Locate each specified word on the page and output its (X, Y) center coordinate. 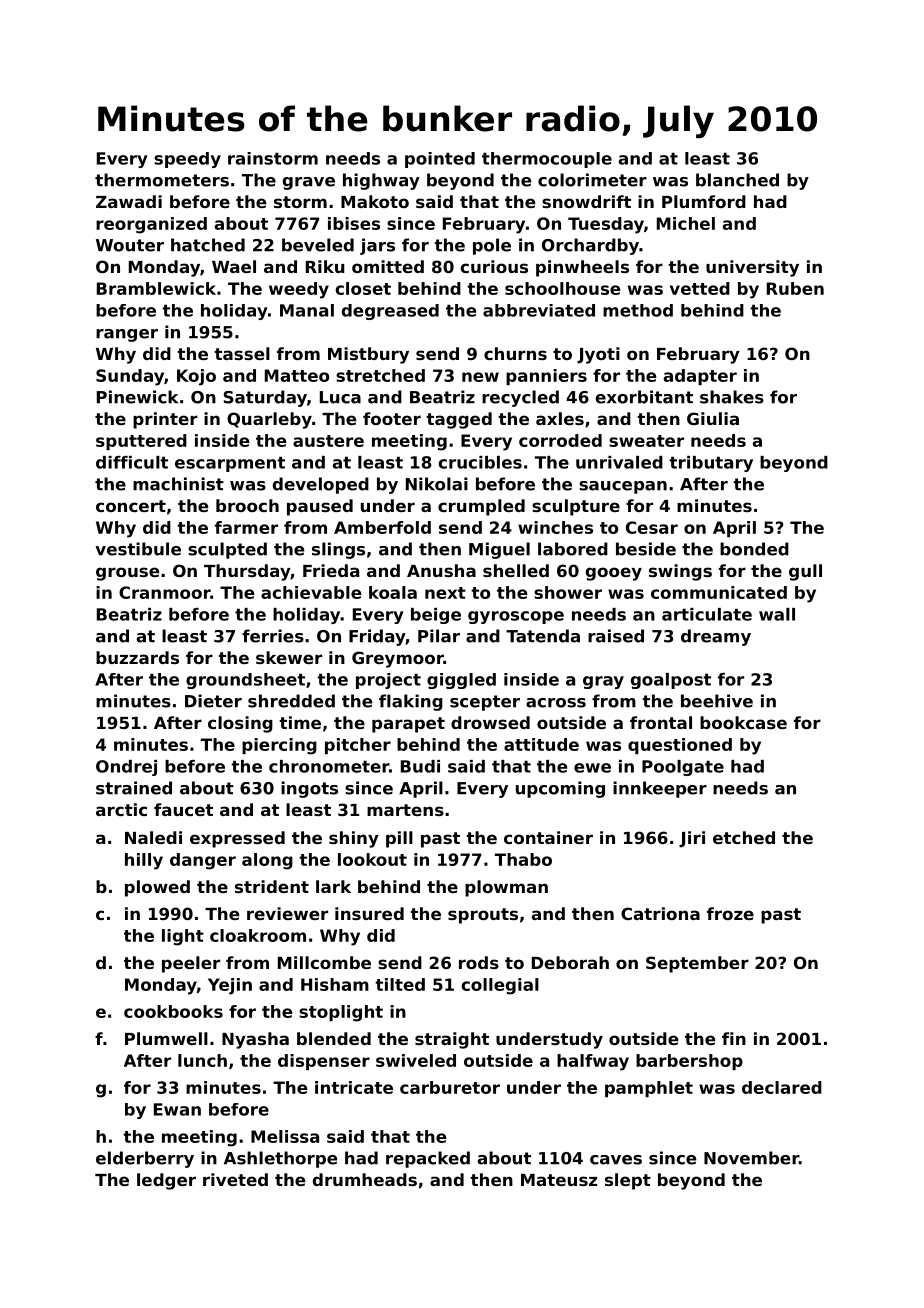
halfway (593, 1062)
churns (515, 353)
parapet (408, 725)
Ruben (795, 288)
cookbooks (173, 1011)
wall (777, 614)
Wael (234, 266)
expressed (237, 839)
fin (734, 1038)
